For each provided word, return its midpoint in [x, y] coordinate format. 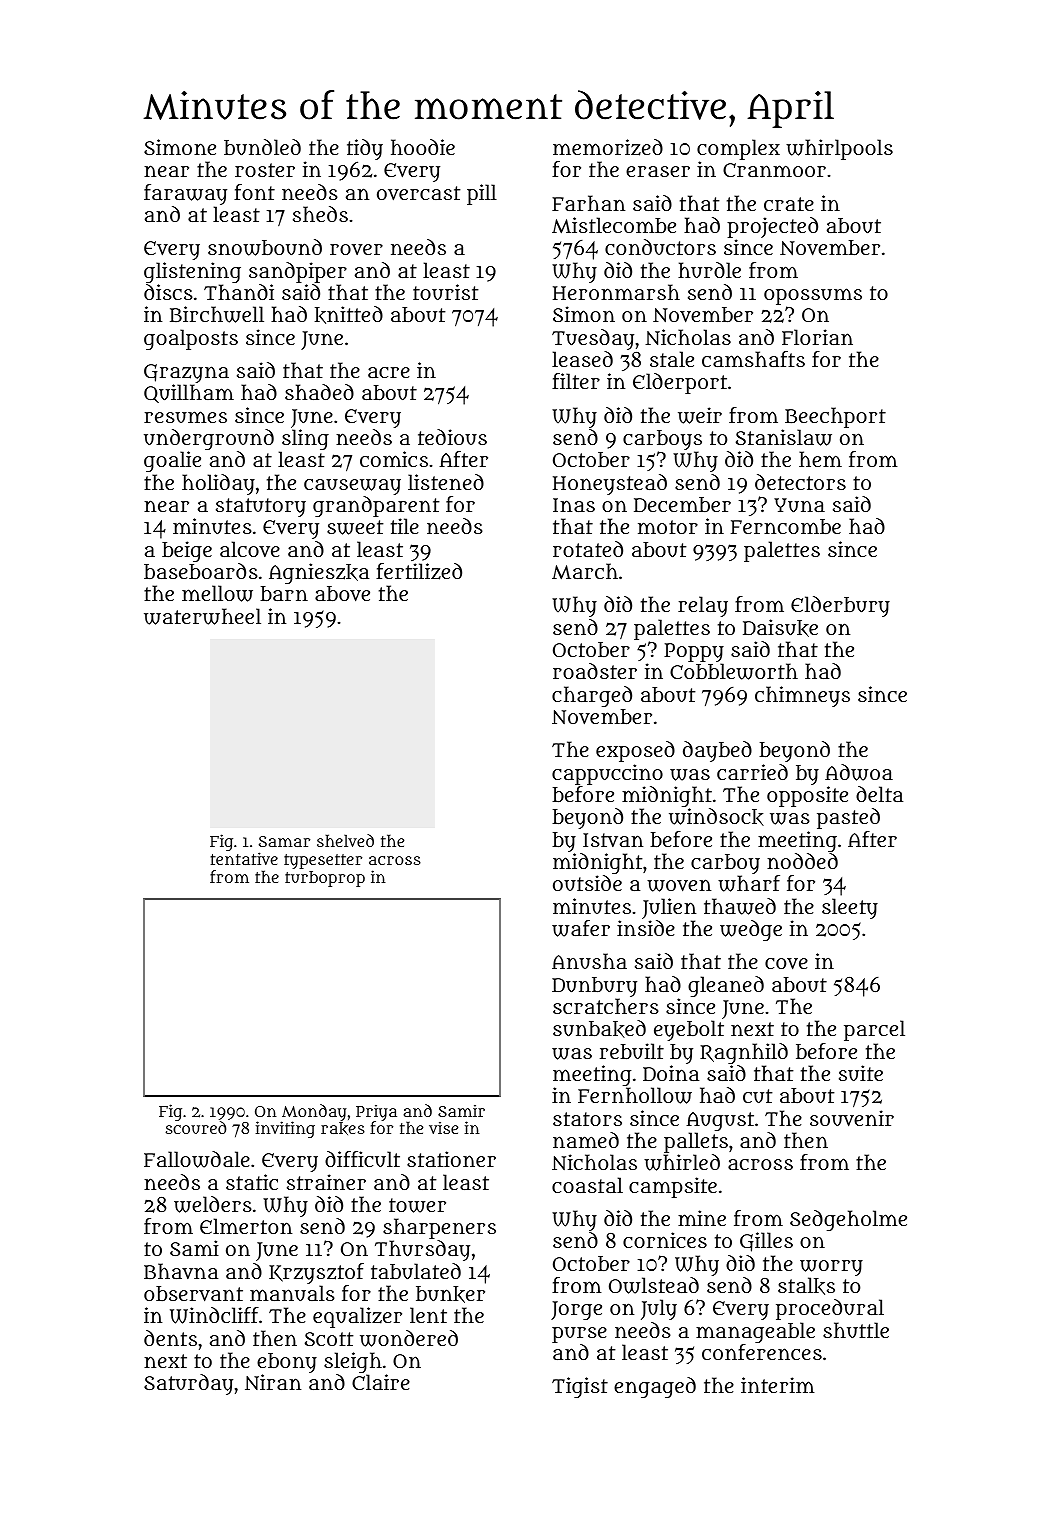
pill [482, 194]
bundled [262, 147]
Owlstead [654, 1285]
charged [592, 696]
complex [738, 149]
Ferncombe [786, 526]
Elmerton [246, 1226]
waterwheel [202, 616]
